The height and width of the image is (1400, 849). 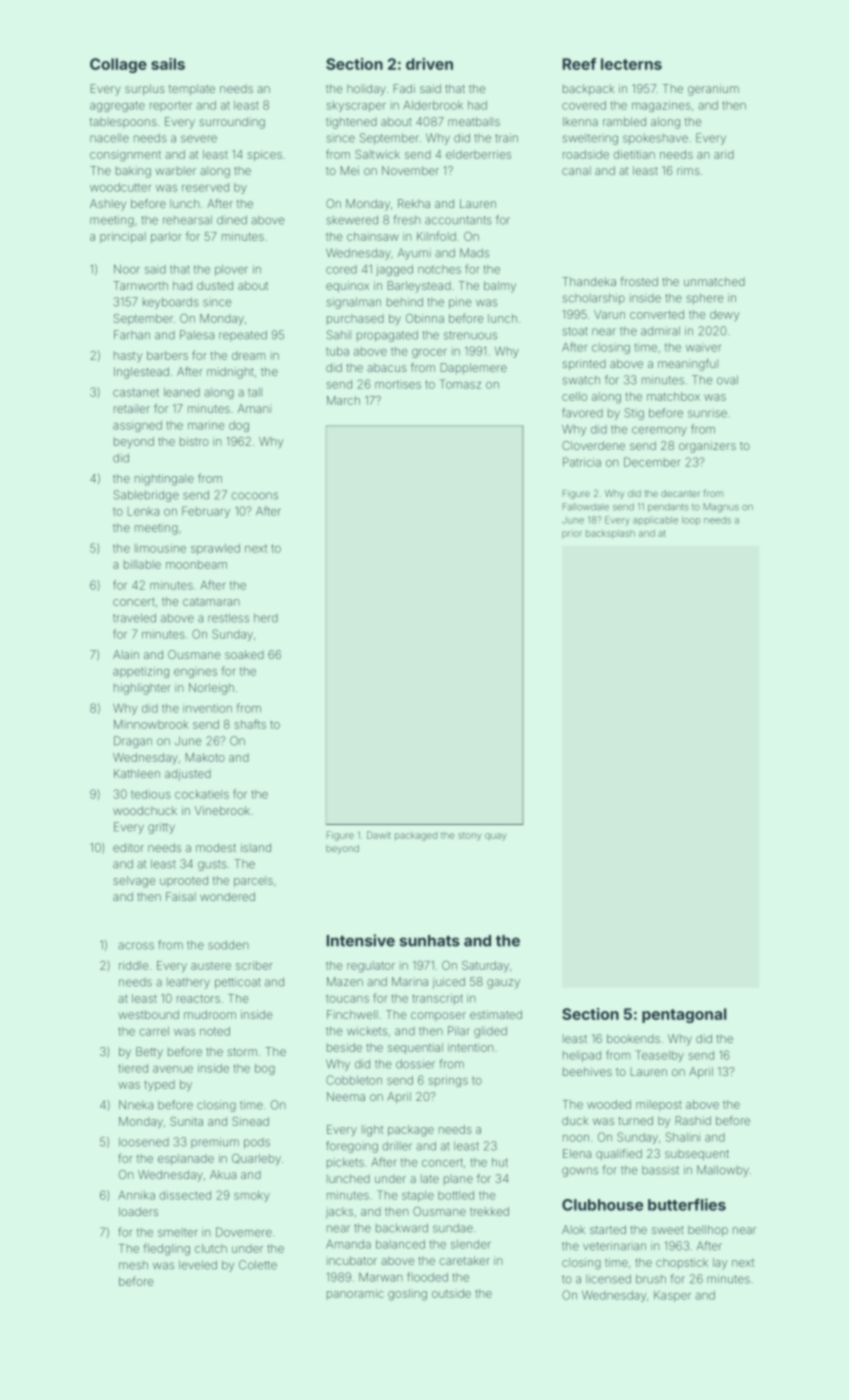 What do you see at coordinates (660, 331) in the image?
I see `admiral` at bounding box center [660, 331].
